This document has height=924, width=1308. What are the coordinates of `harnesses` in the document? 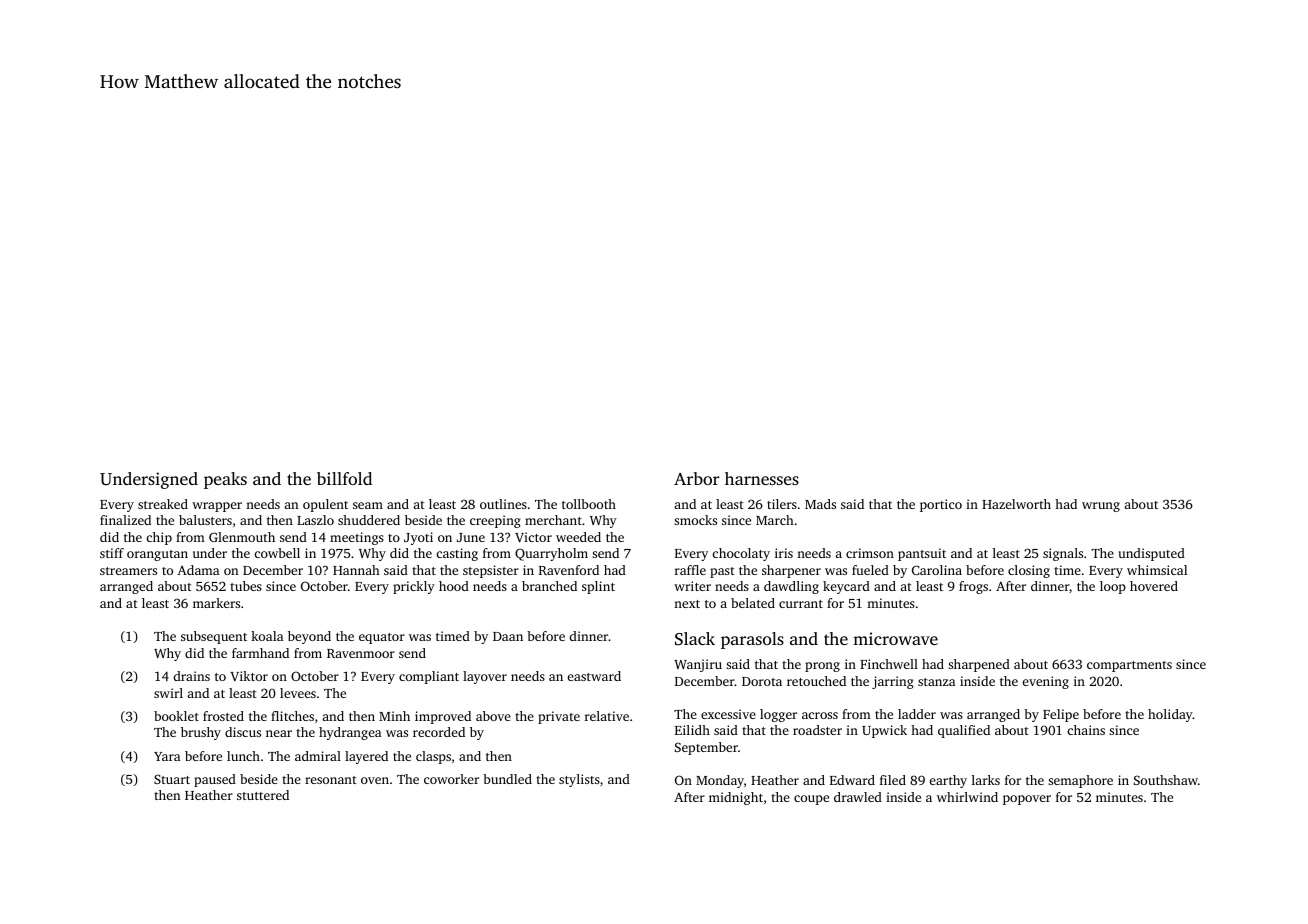 It's located at (762, 478).
